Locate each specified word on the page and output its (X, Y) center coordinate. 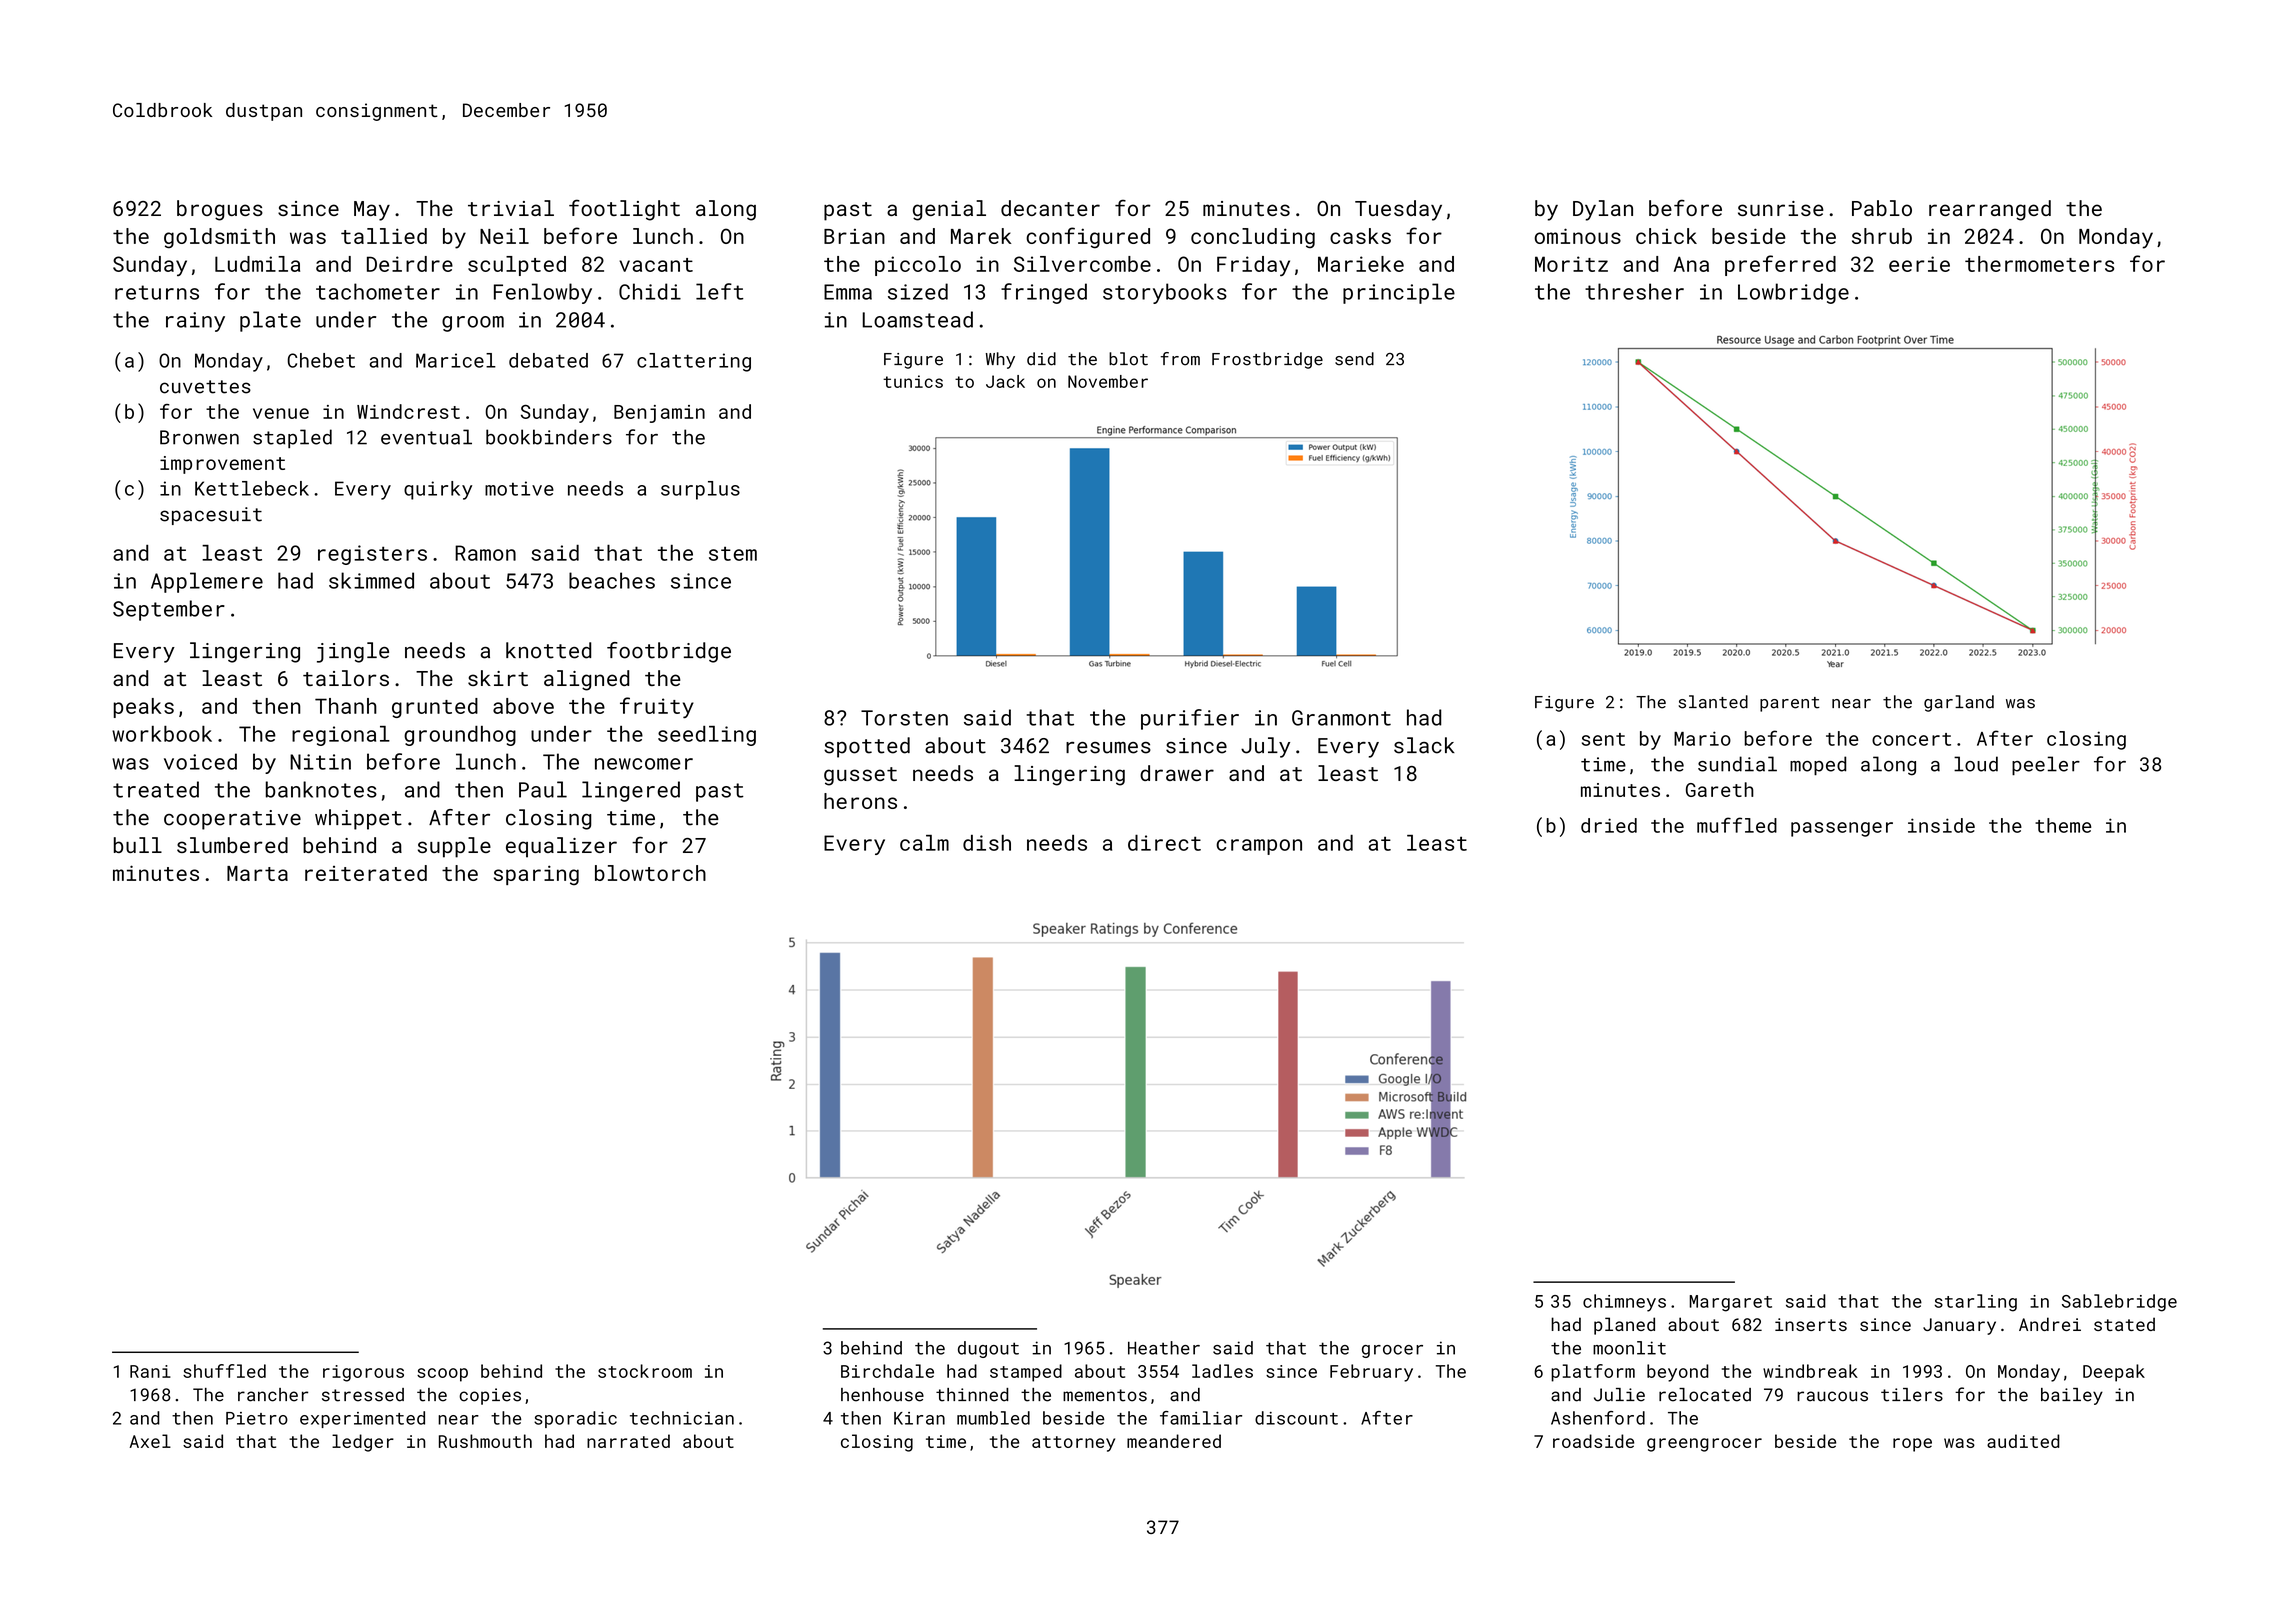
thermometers (2039, 264)
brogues (220, 210)
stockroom (645, 1371)
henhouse (882, 1395)
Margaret (1730, 1303)
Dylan (1603, 210)
